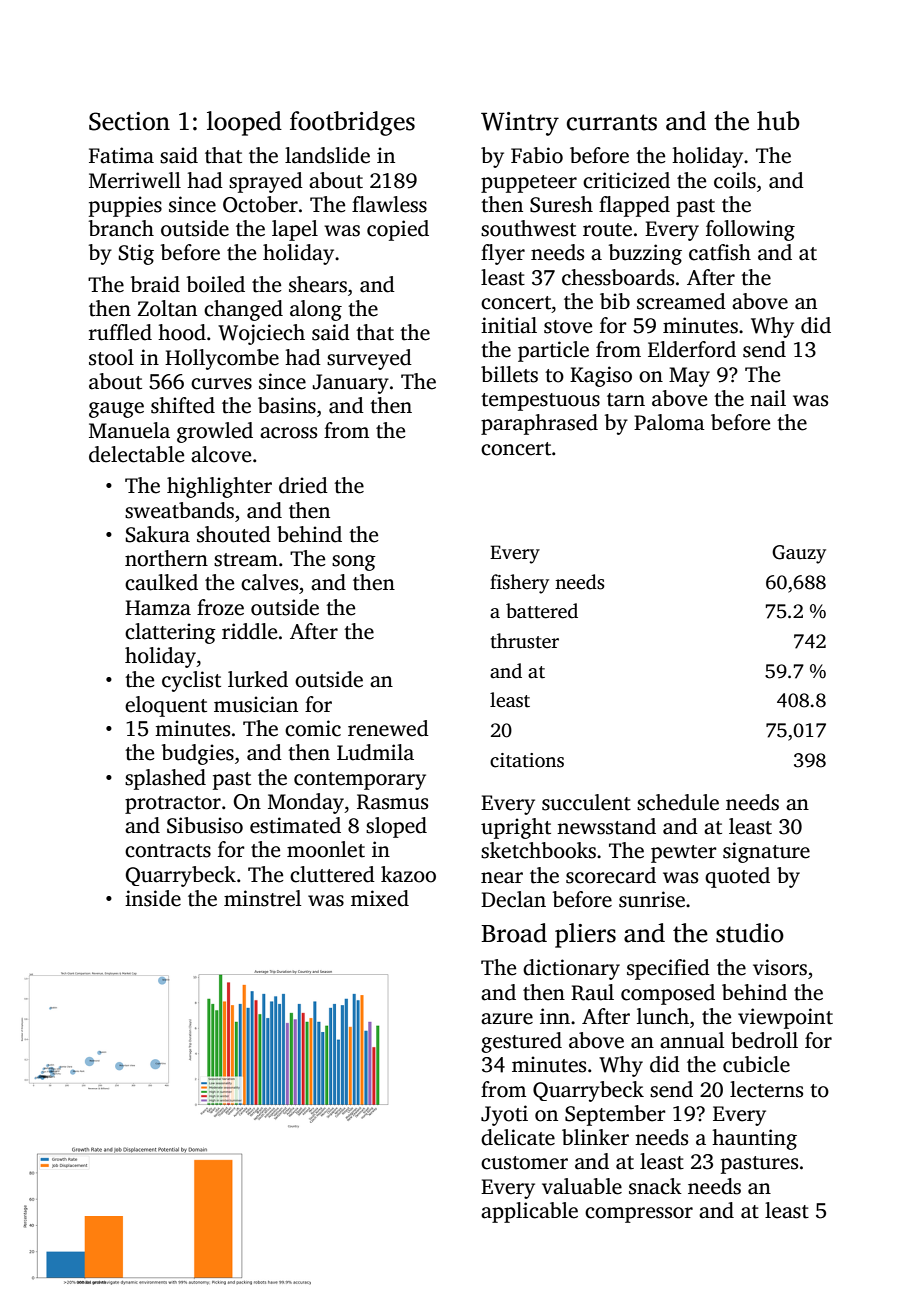  What do you see at coordinates (504, 1115) in the document?
I see `Jyoti` at bounding box center [504, 1115].
